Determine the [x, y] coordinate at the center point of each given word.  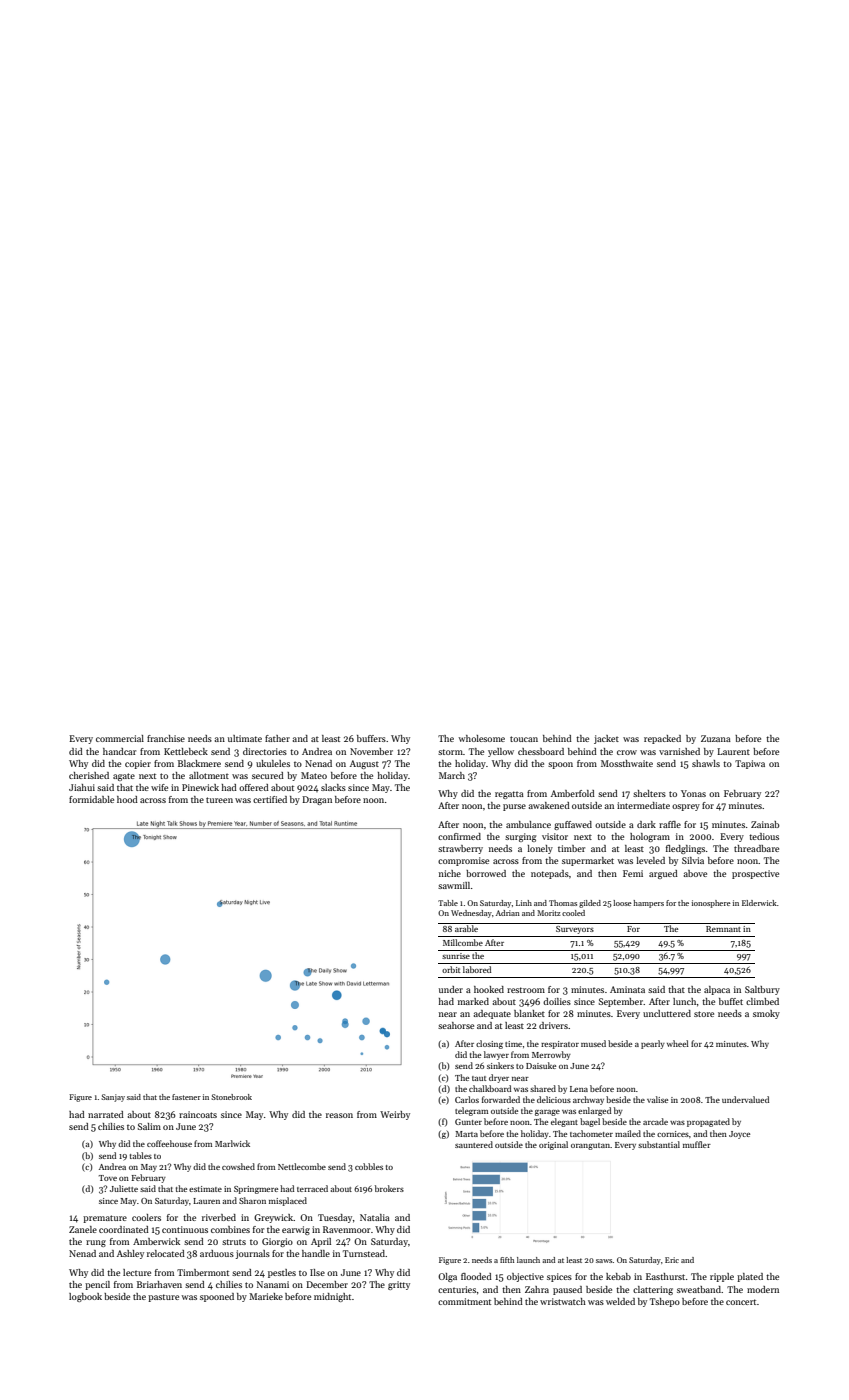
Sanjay [113, 1098]
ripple [722, 1277]
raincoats [198, 1114]
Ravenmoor [346, 1229]
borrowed [486, 873]
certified [270, 799]
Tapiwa [750, 764]
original [553, 1145]
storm [450, 752]
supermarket [588, 861]
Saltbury [762, 990]
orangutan [590, 1146]
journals [253, 1254]
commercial [120, 738]
